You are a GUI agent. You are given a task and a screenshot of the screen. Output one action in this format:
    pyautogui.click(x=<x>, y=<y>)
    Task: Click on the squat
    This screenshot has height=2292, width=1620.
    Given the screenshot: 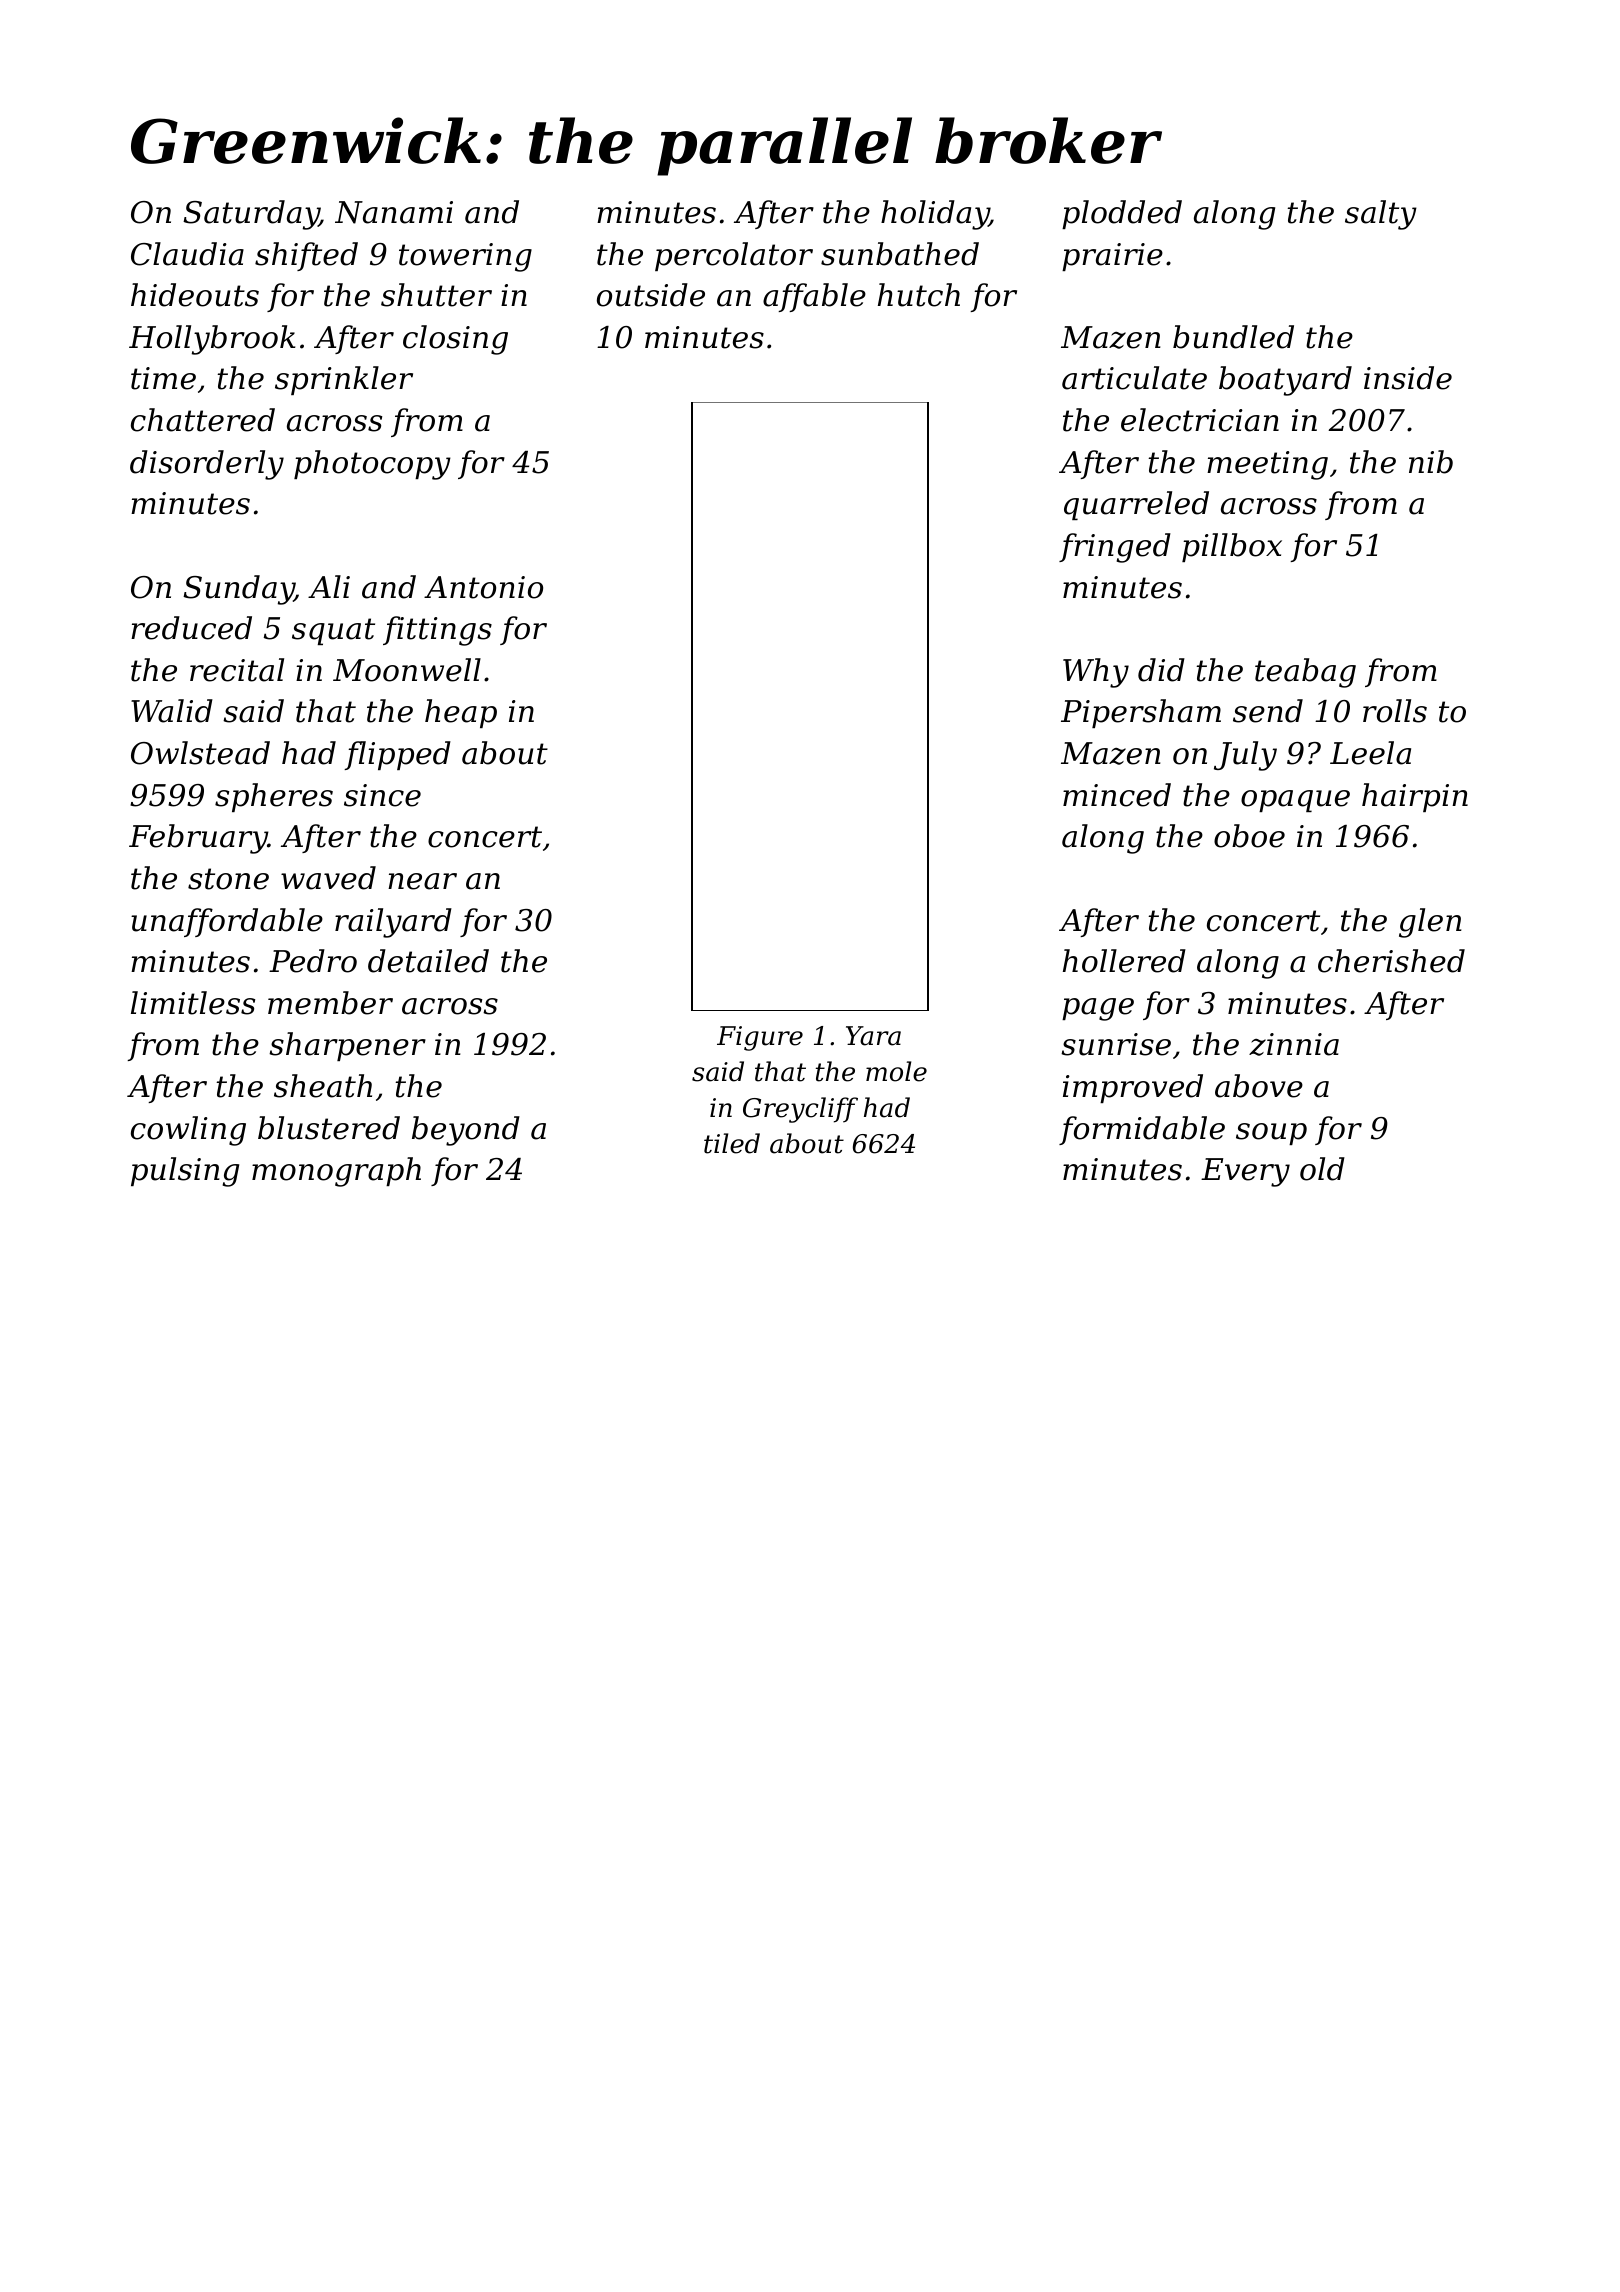 What is the action you would take?
    pyautogui.click(x=333, y=631)
